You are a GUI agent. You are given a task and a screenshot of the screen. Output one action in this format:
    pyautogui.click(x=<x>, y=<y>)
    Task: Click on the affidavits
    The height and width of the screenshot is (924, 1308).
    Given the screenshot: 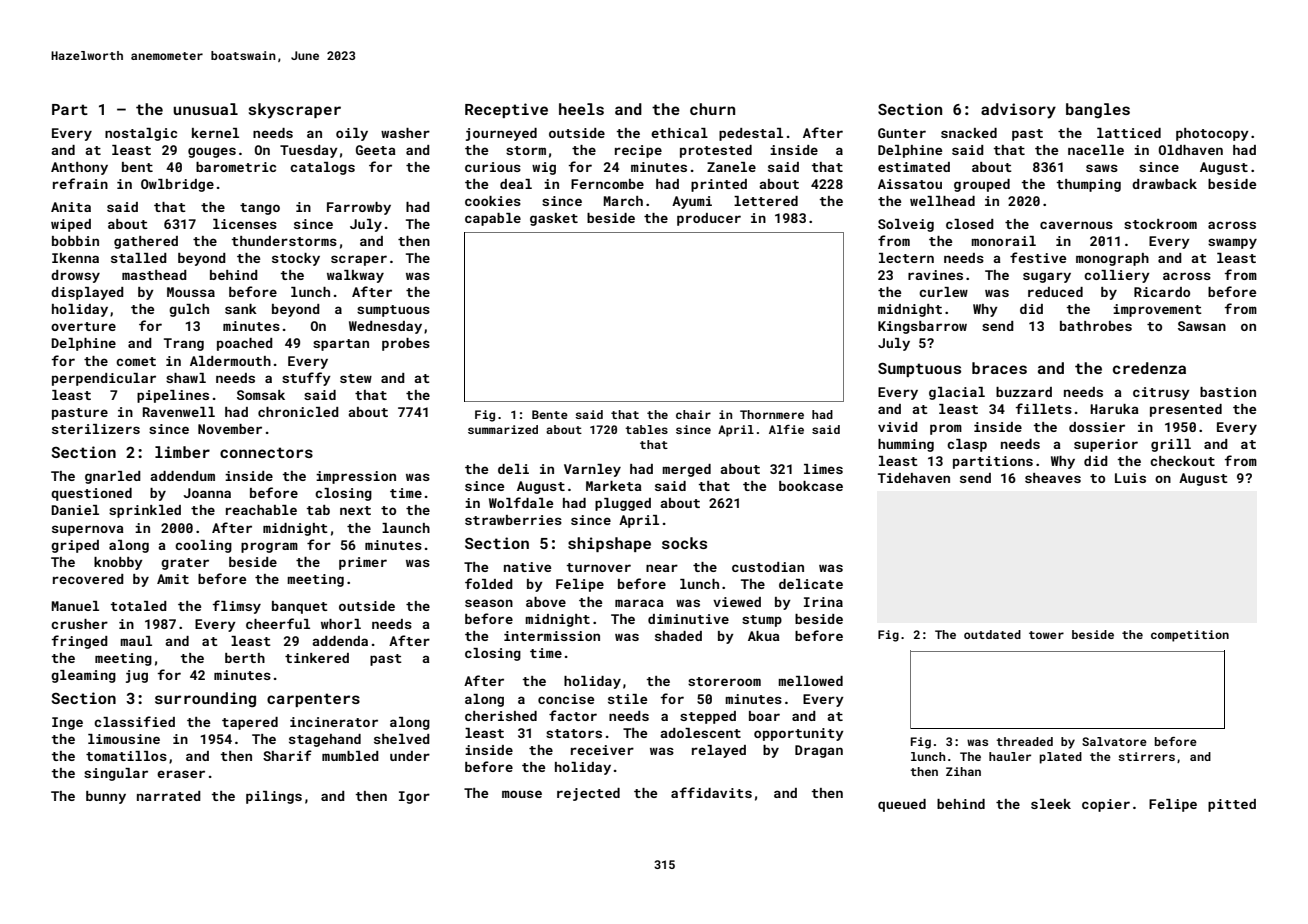 What is the action you would take?
    pyautogui.click(x=711, y=792)
